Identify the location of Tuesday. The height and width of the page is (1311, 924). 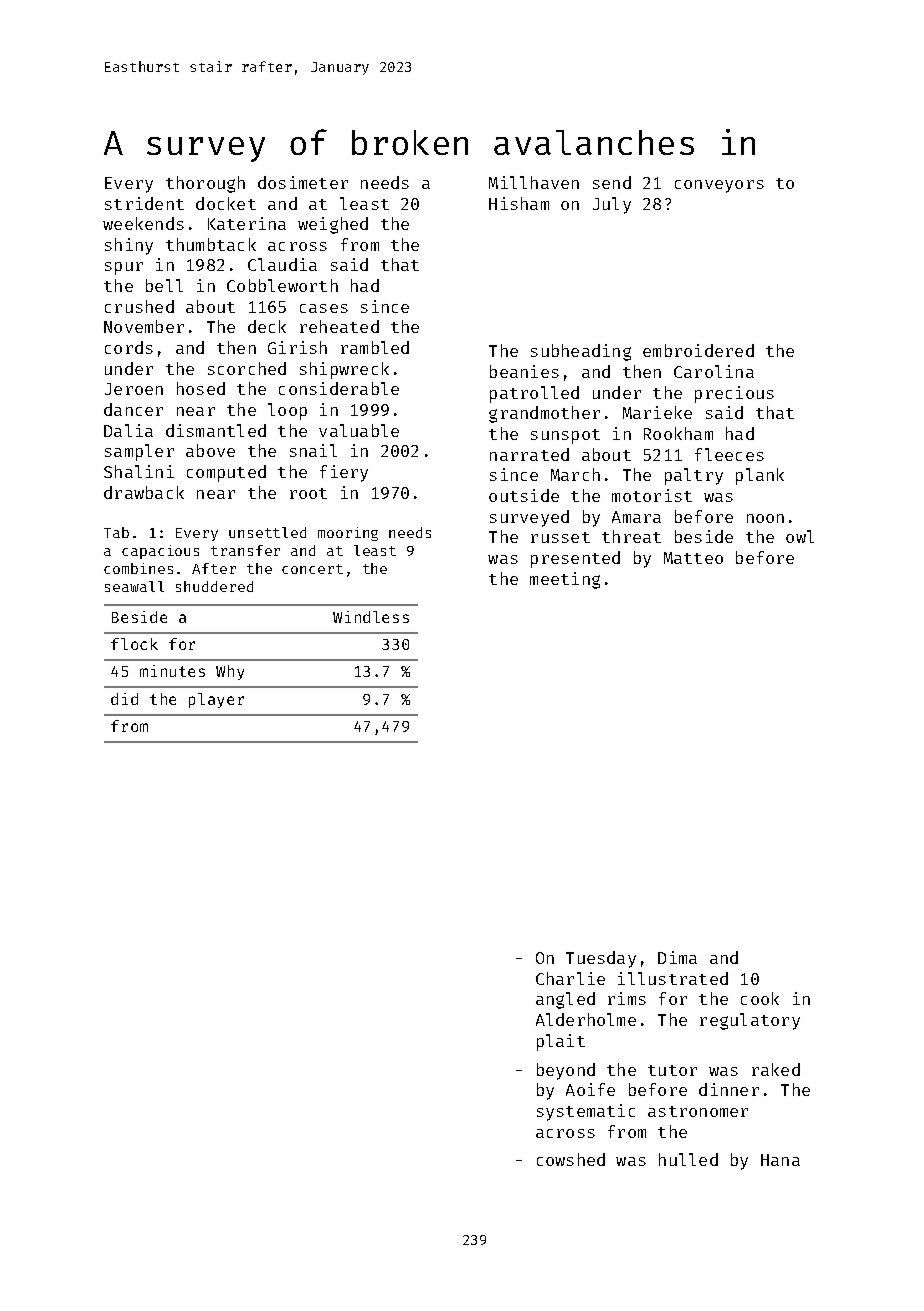
(601, 959).
